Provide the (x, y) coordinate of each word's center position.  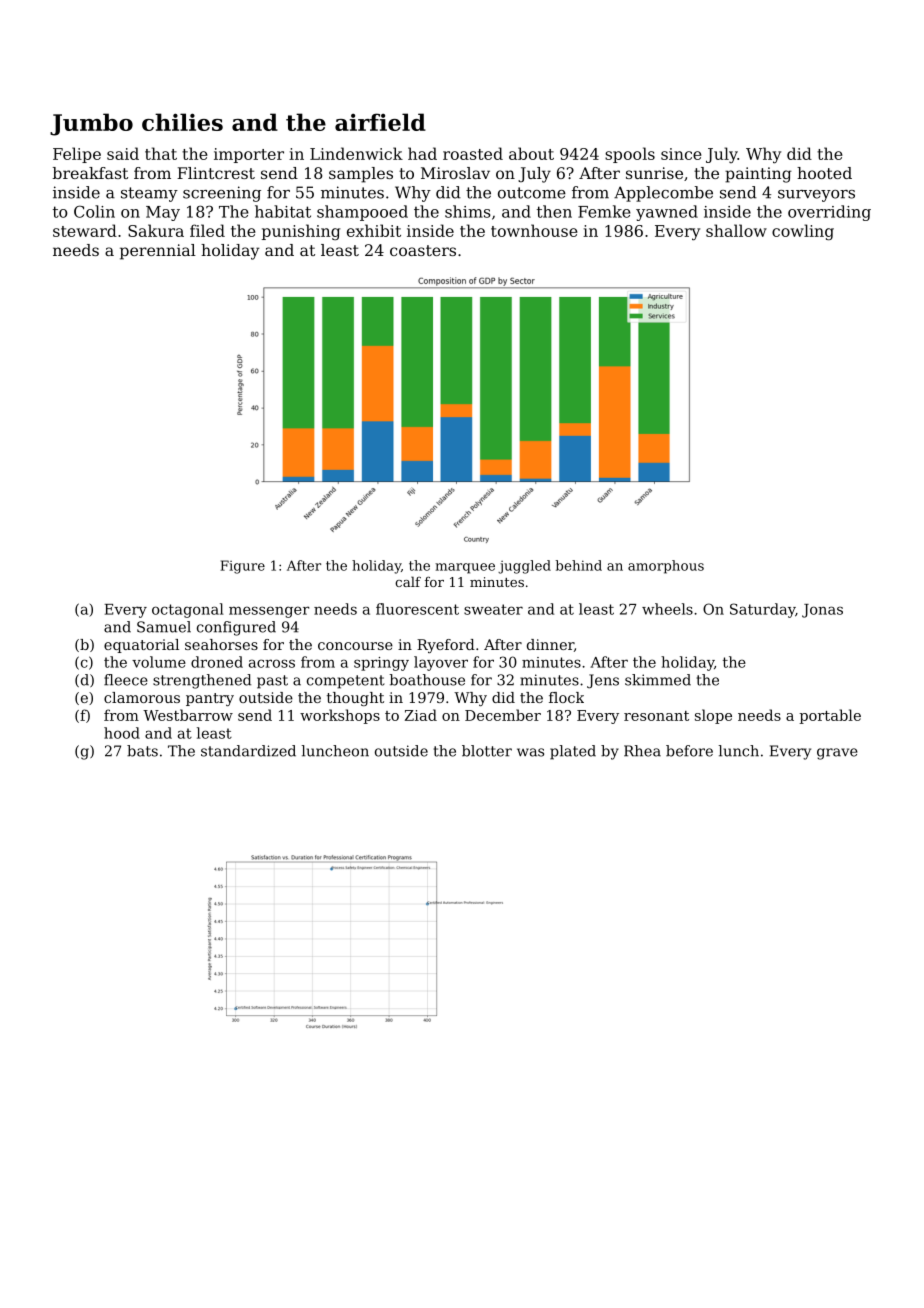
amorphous (666, 567)
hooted (824, 173)
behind (578, 565)
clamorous (142, 697)
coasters (423, 250)
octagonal (188, 610)
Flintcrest (216, 173)
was (530, 752)
